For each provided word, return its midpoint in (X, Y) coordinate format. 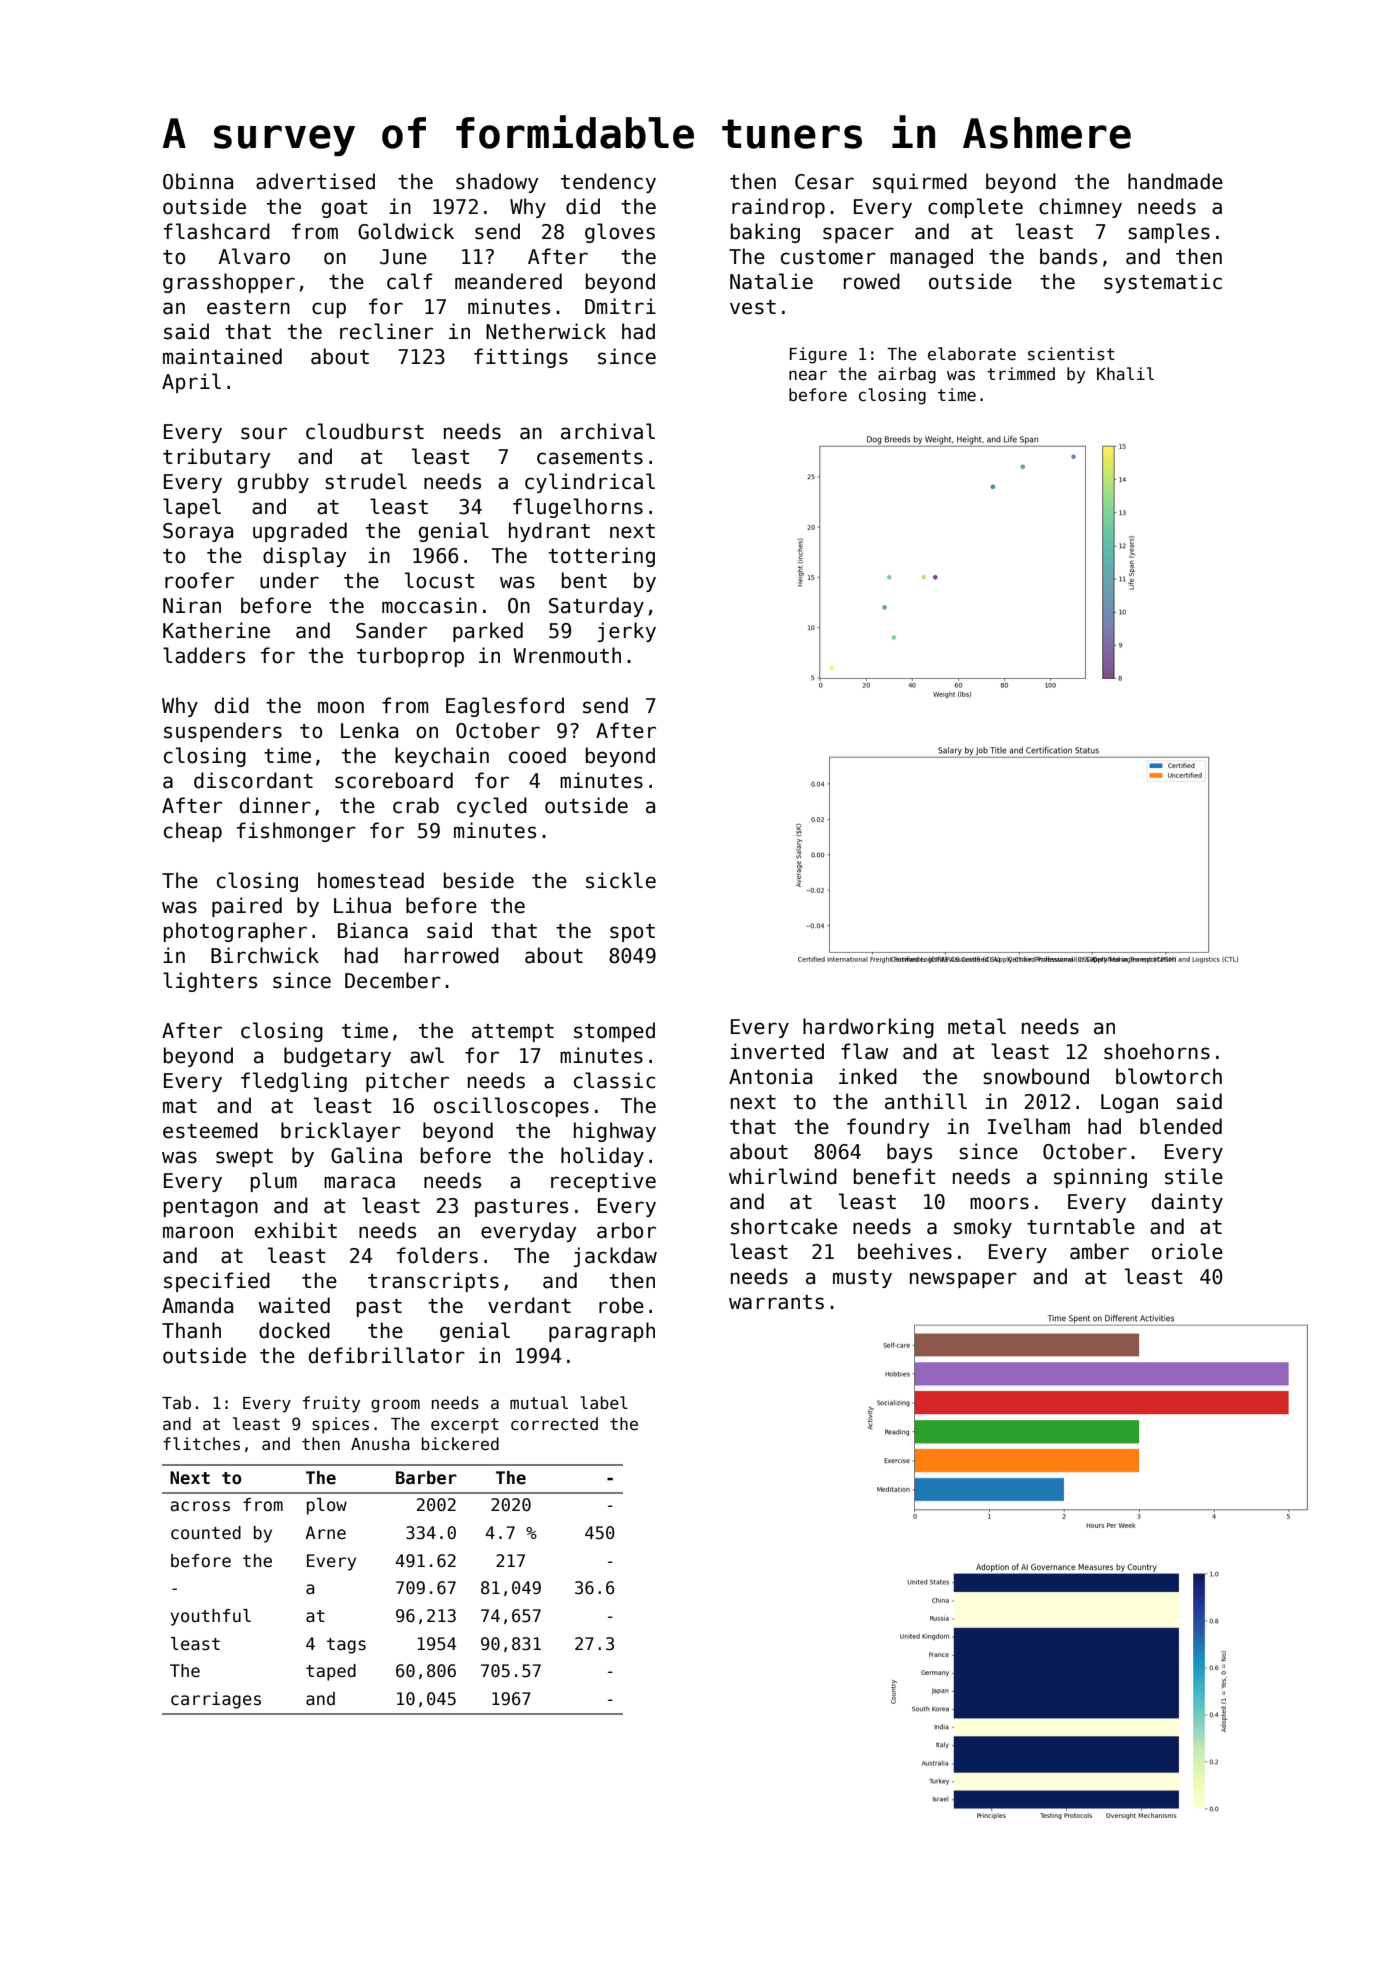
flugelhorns (578, 508)
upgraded (300, 532)
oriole (1187, 1251)
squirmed (920, 183)
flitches (201, 1444)
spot (632, 933)
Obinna (198, 181)
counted (206, 1533)
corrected (554, 1424)
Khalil (1125, 374)
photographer (235, 932)
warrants (776, 1302)
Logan (1129, 1103)
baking (765, 233)
